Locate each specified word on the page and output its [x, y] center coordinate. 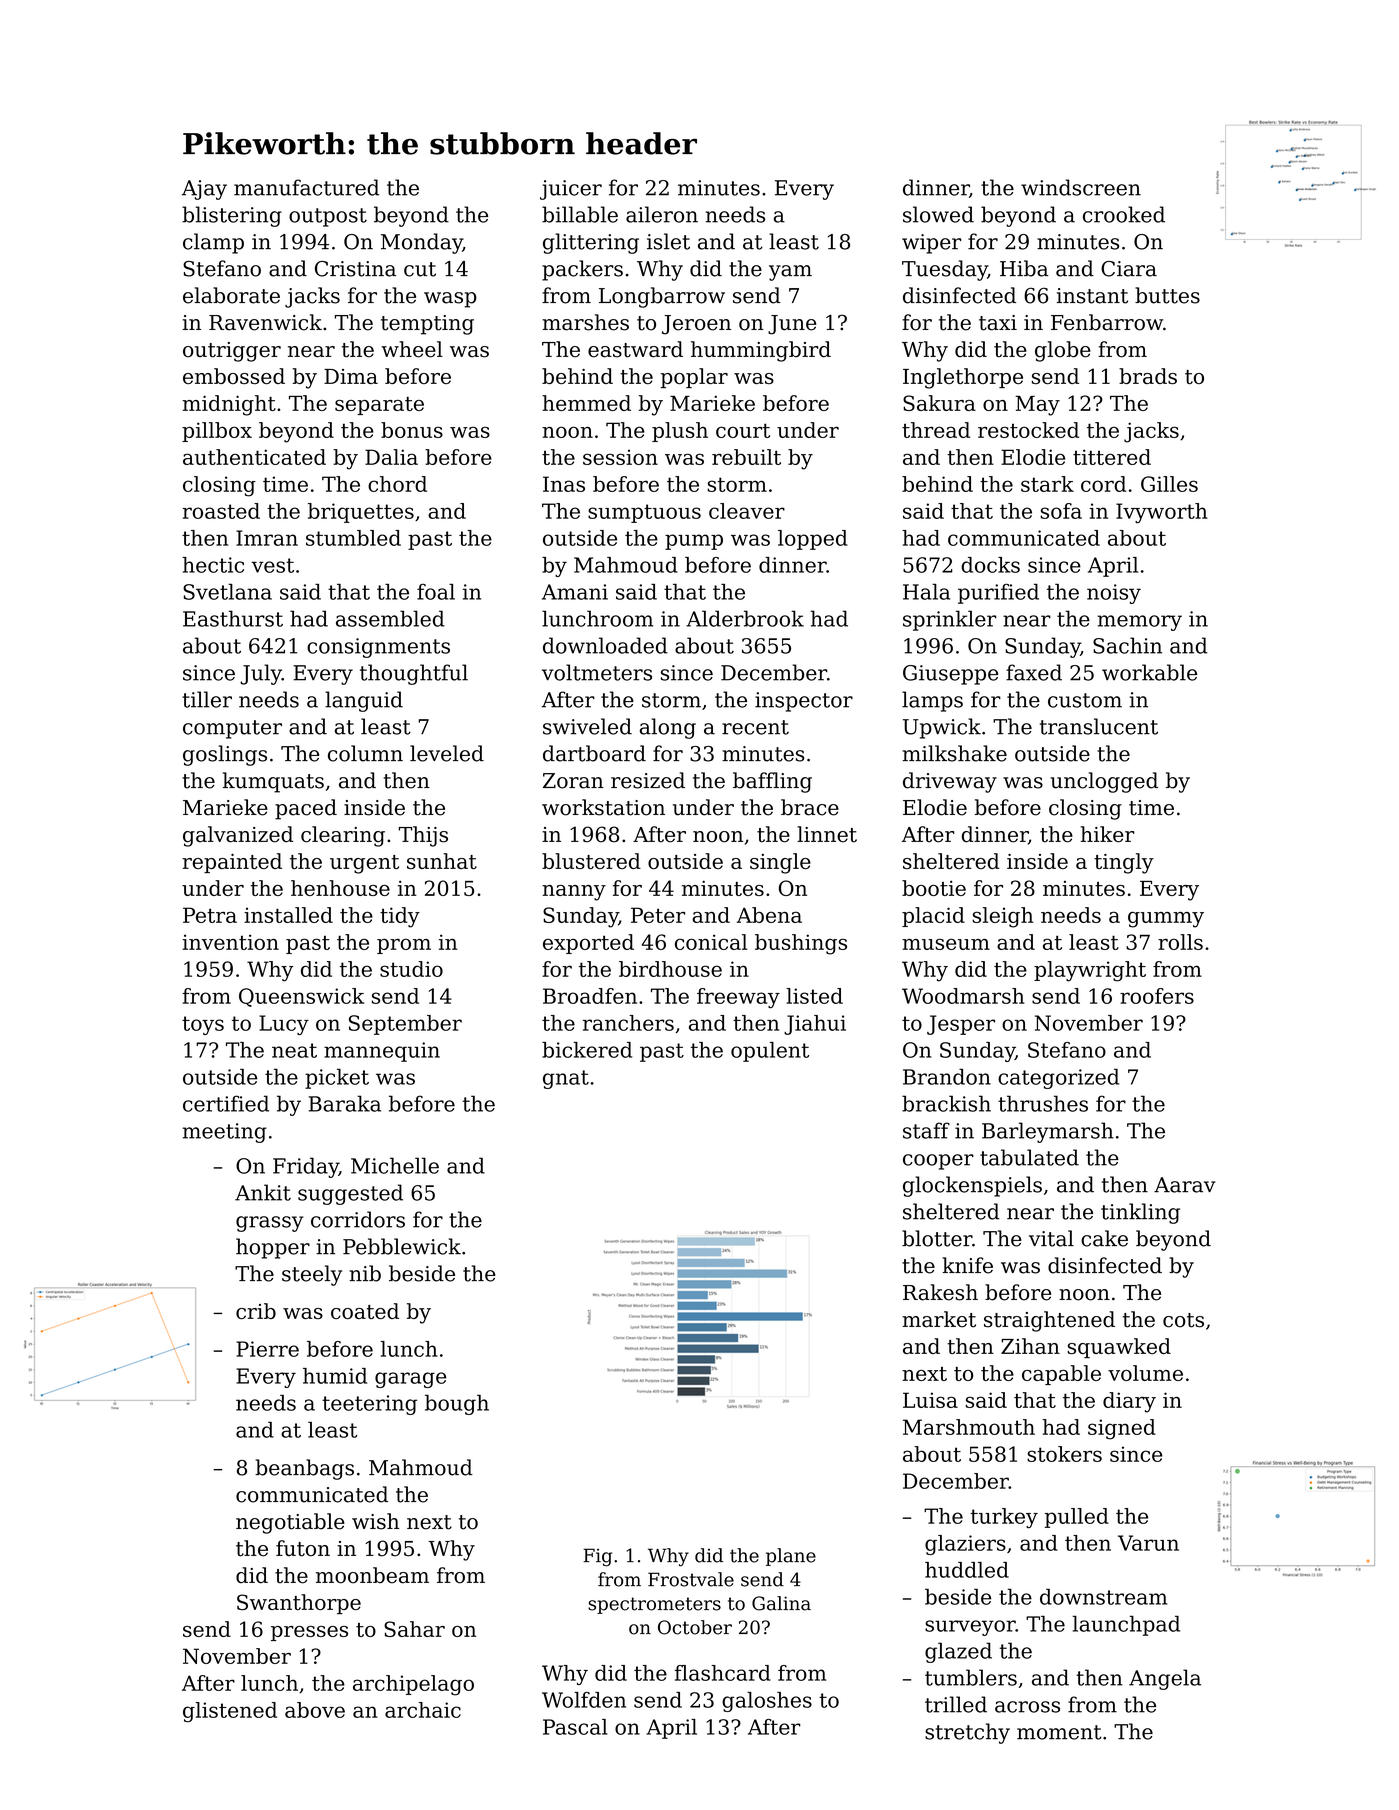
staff [926, 1130]
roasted [221, 511]
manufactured [306, 187]
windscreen [1081, 187]
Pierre [267, 1349]
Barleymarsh [1048, 1132]
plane [791, 1557]
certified [226, 1103]
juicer [571, 190]
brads [1148, 376]
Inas [564, 484]
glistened [230, 1712]
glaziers [965, 1545]
